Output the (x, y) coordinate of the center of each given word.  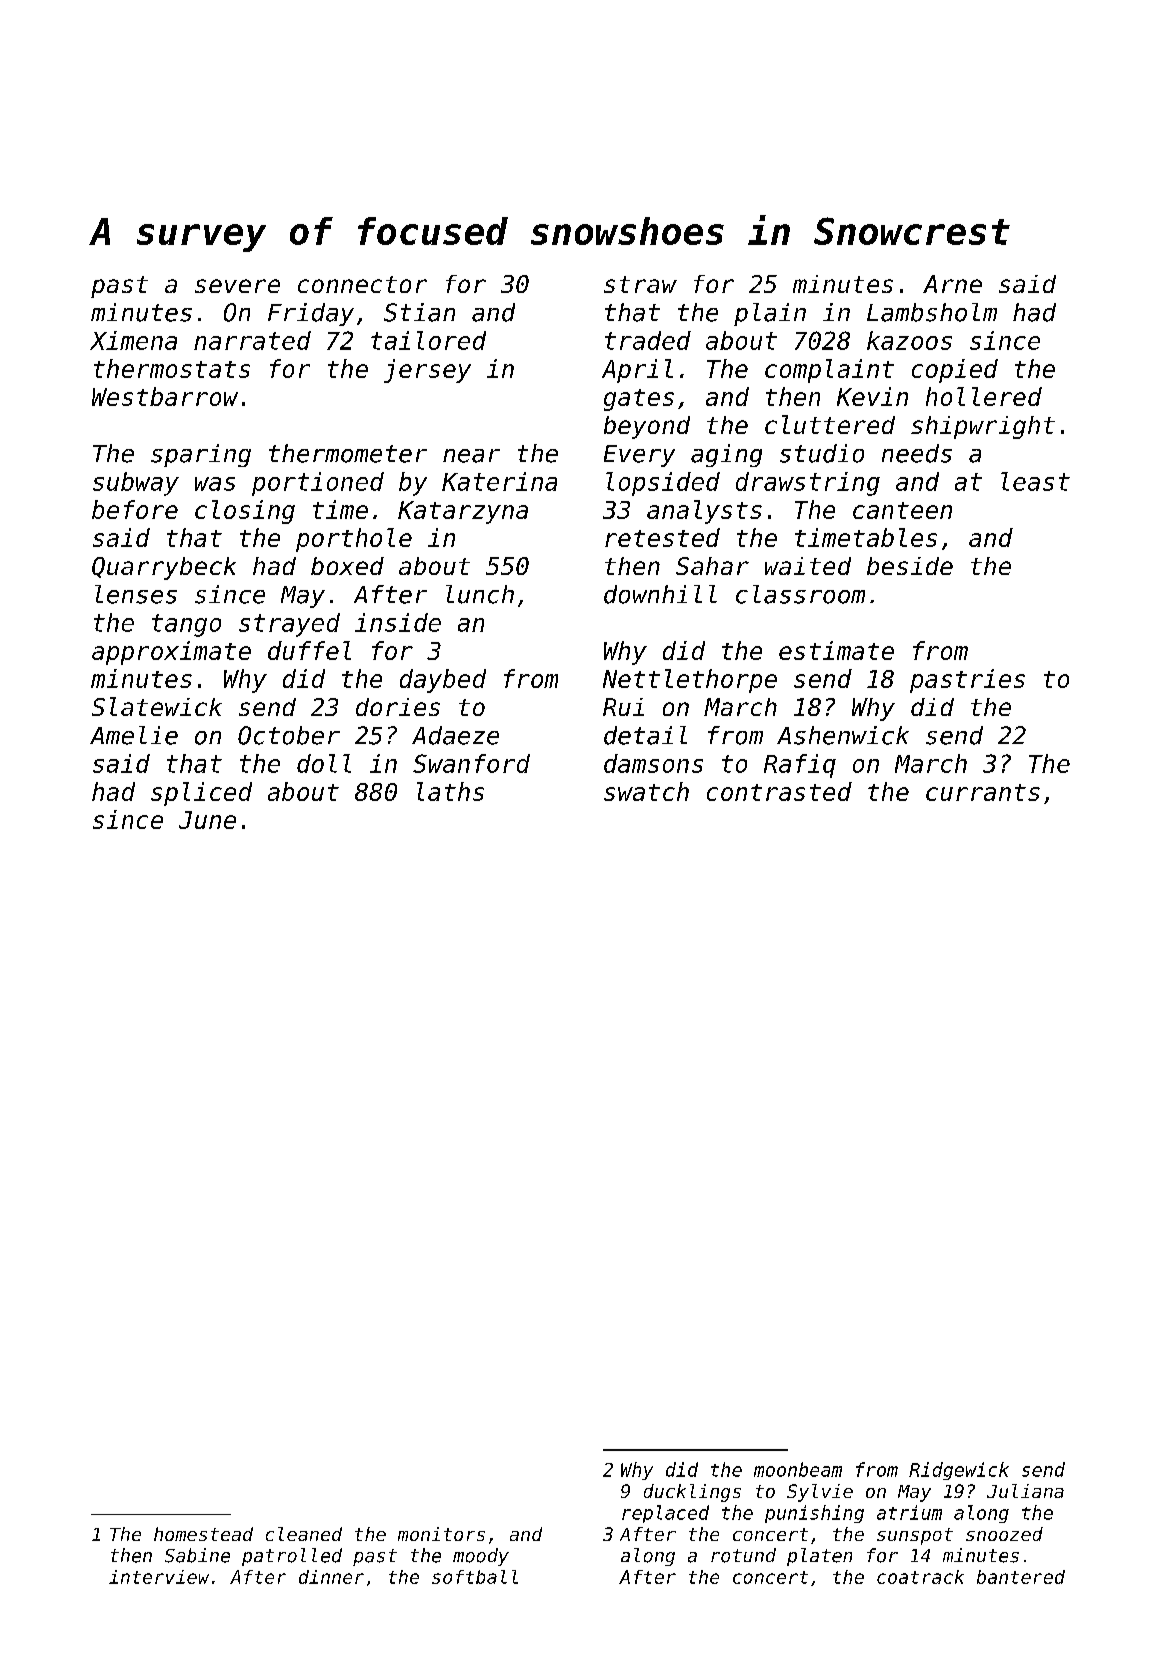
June (207, 820)
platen (819, 1557)
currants (983, 792)
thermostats (172, 368)
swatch (646, 791)
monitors (441, 1534)
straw (640, 284)
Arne (952, 284)
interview (159, 1577)
